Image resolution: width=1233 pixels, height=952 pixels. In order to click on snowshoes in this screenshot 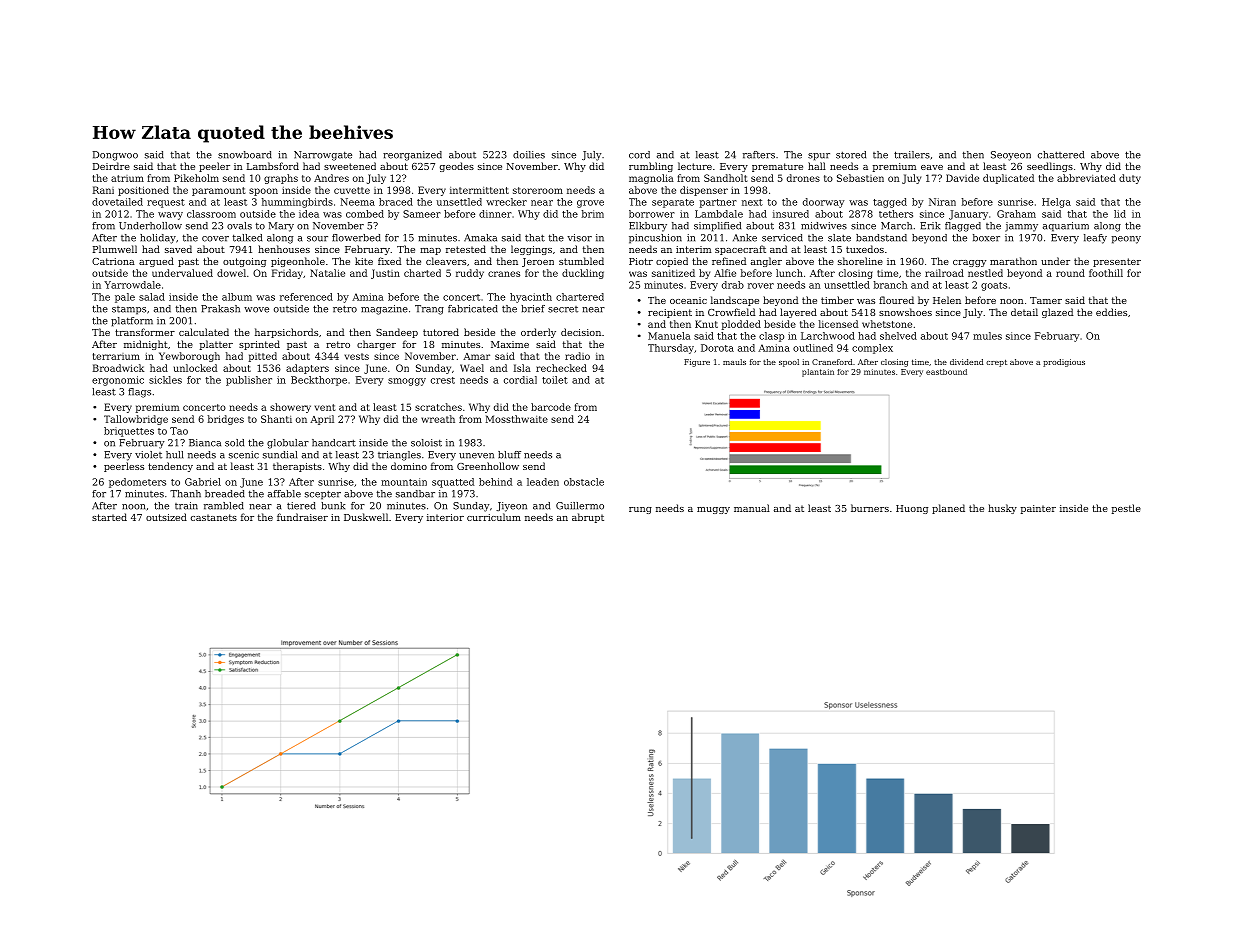, I will do `click(905, 312)`.
